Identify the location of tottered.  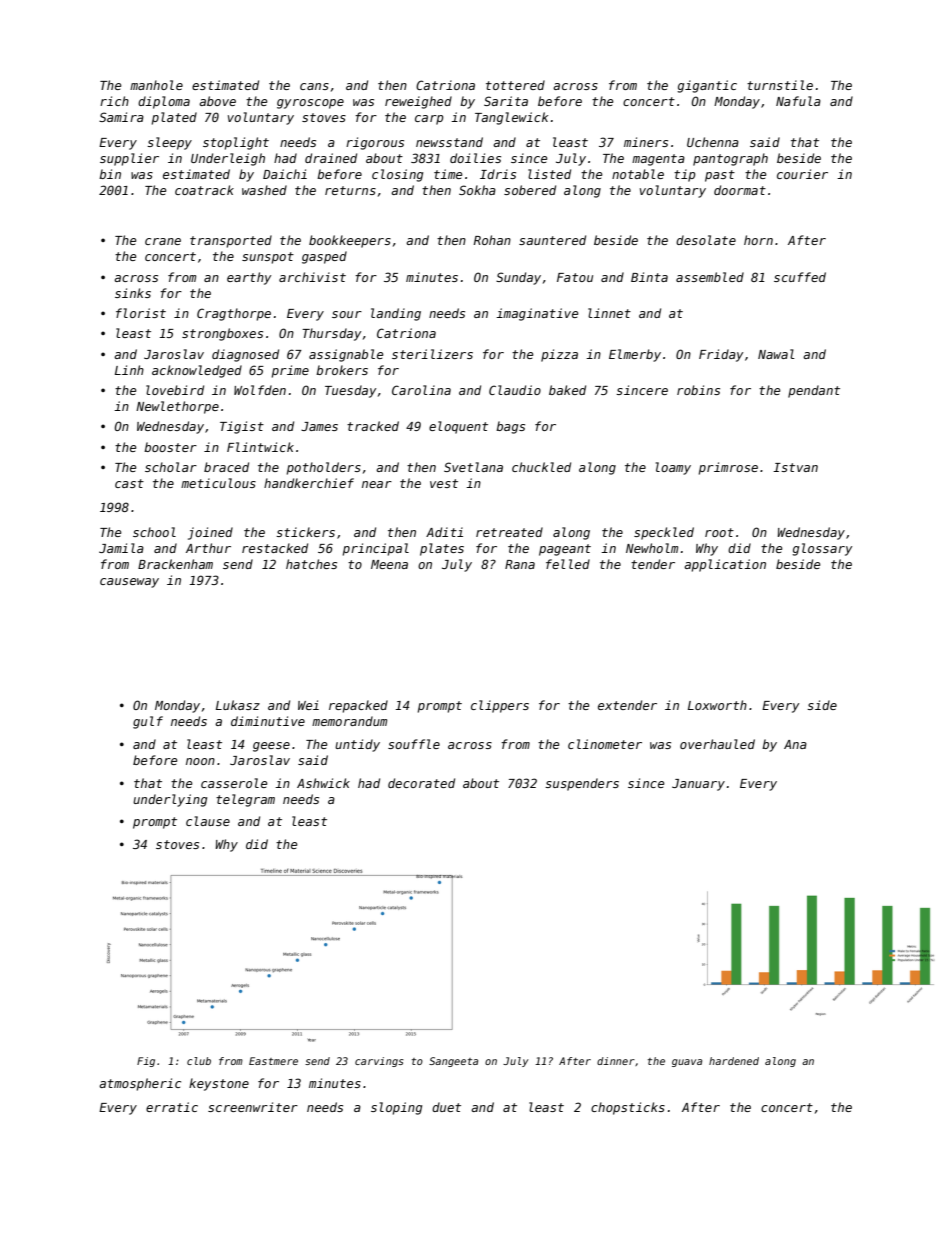
(515, 85).
